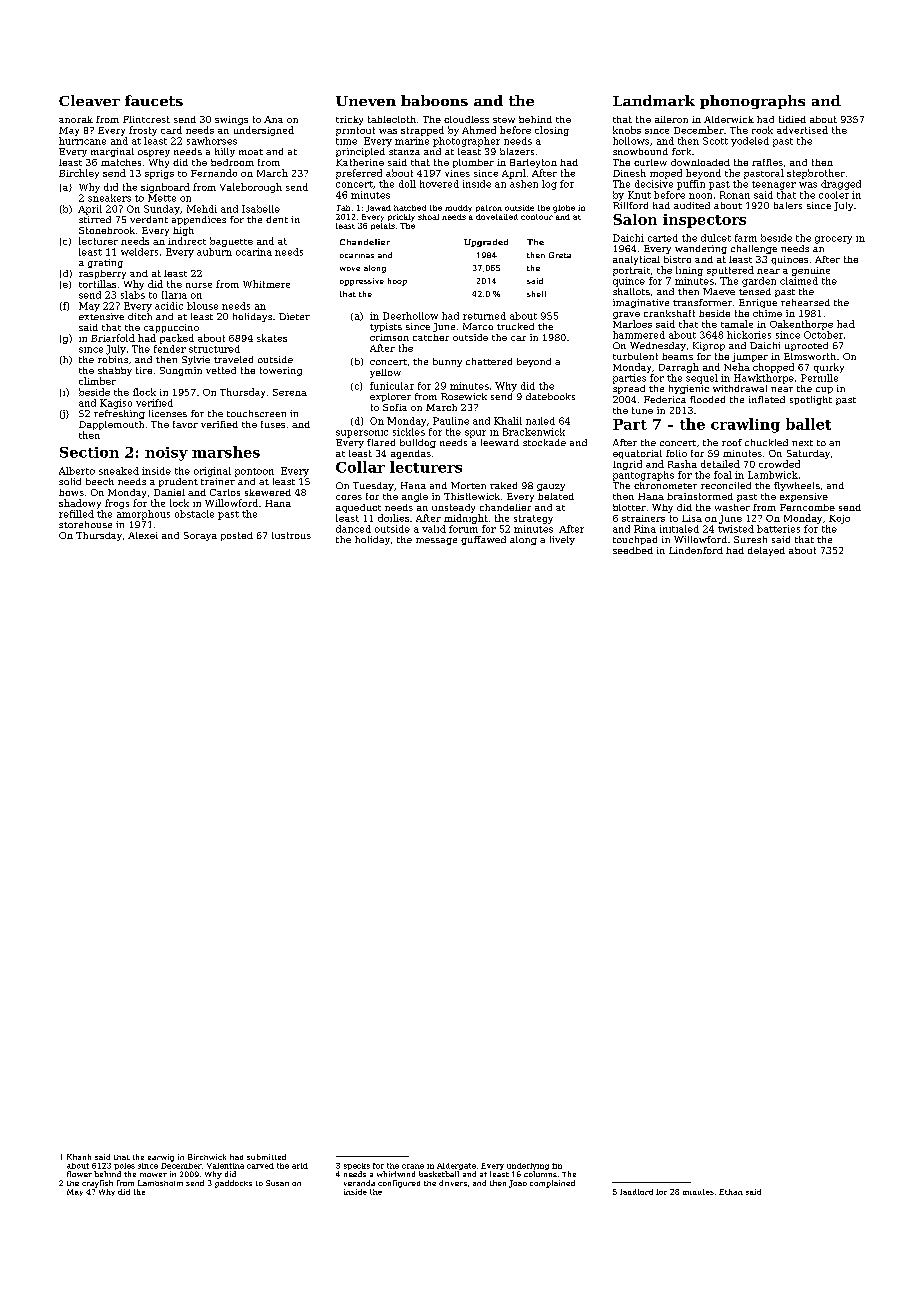 This screenshot has width=924, height=1308. I want to click on underlying, so click(528, 1166).
